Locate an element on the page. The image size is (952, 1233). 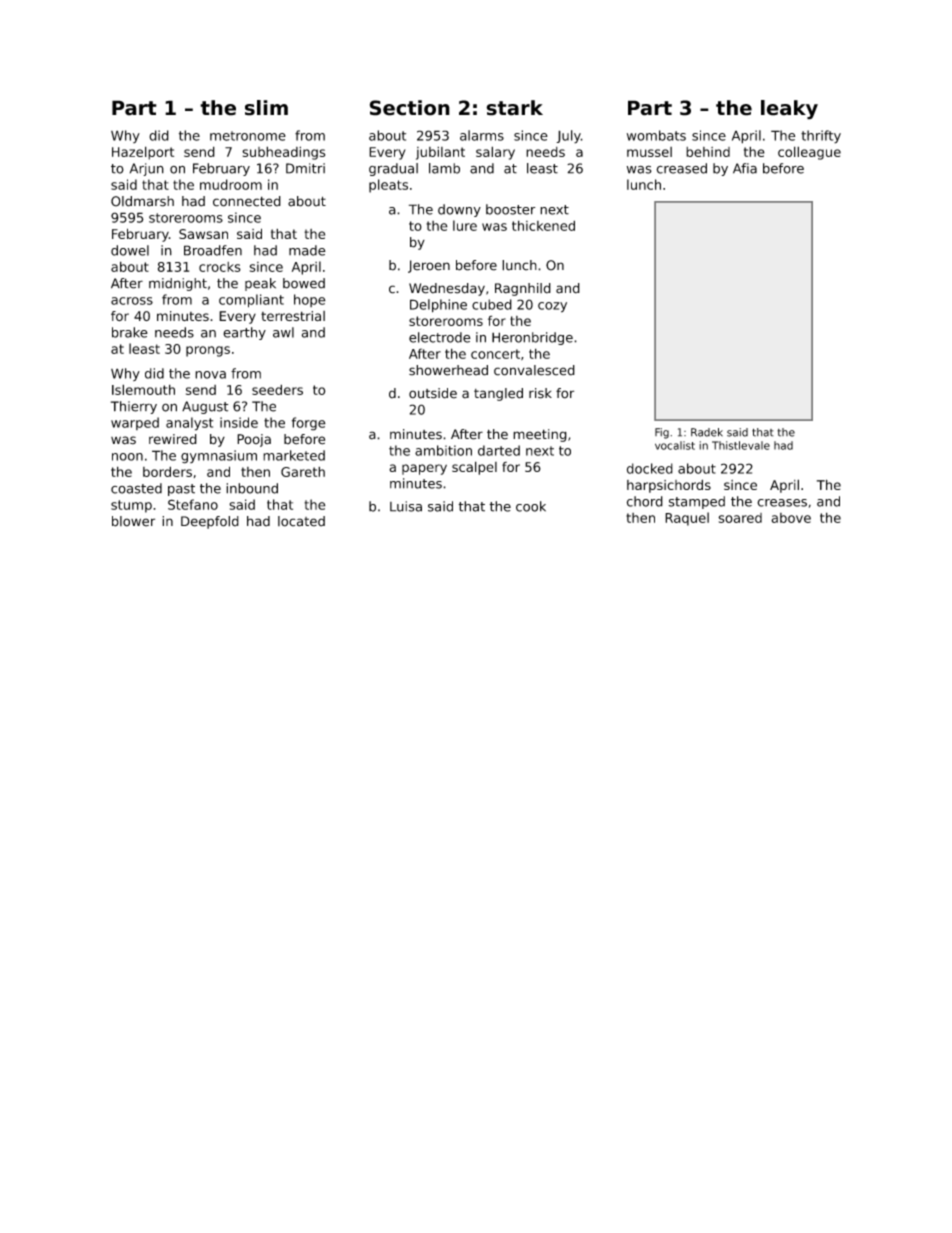
slim is located at coordinates (266, 108).
